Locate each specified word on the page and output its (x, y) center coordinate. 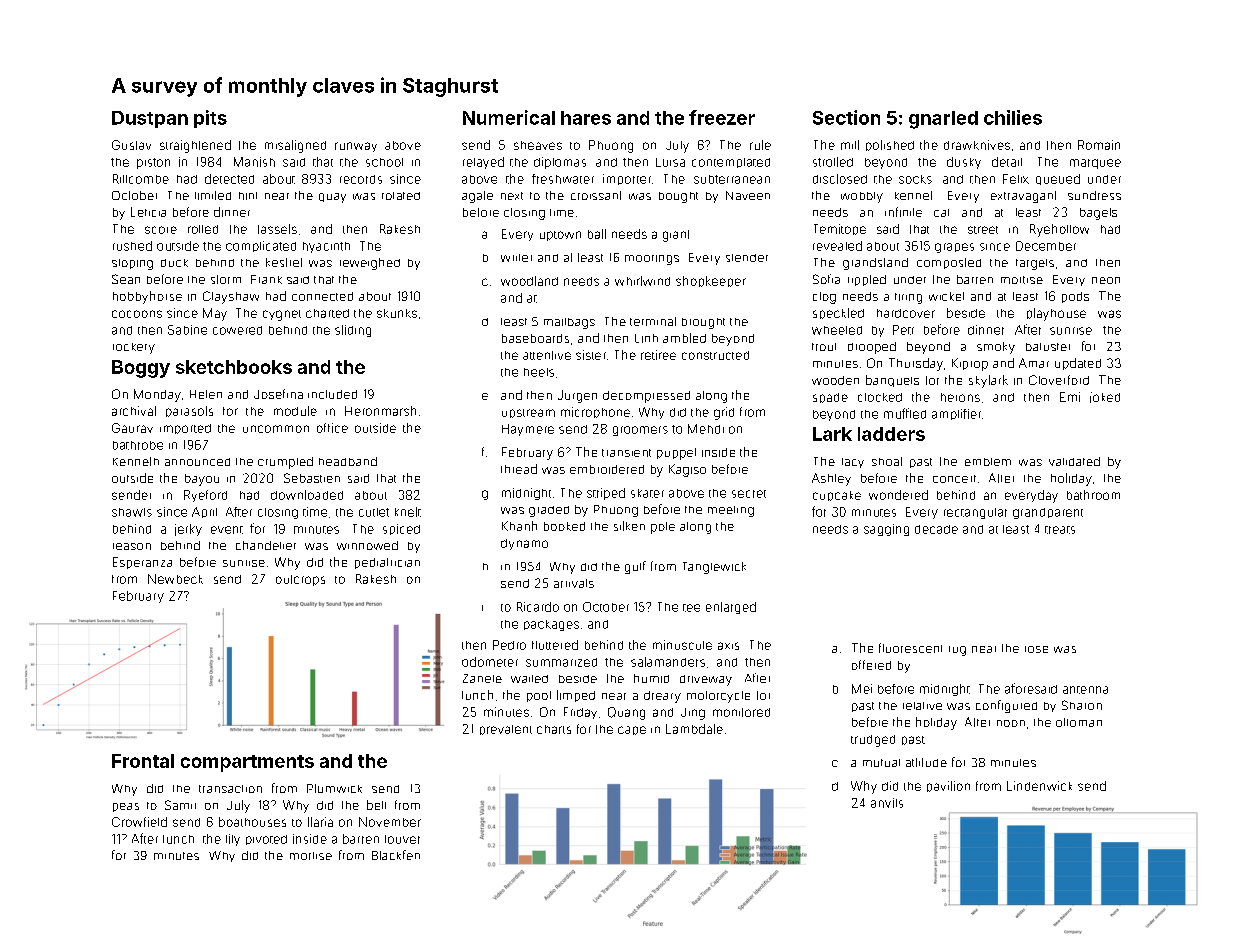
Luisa (670, 162)
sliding (353, 331)
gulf (635, 567)
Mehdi (706, 429)
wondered (898, 495)
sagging (886, 530)
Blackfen (396, 855)
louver (402, 839)
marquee (1095, 164)
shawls (132, 512)
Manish (254, 162)
